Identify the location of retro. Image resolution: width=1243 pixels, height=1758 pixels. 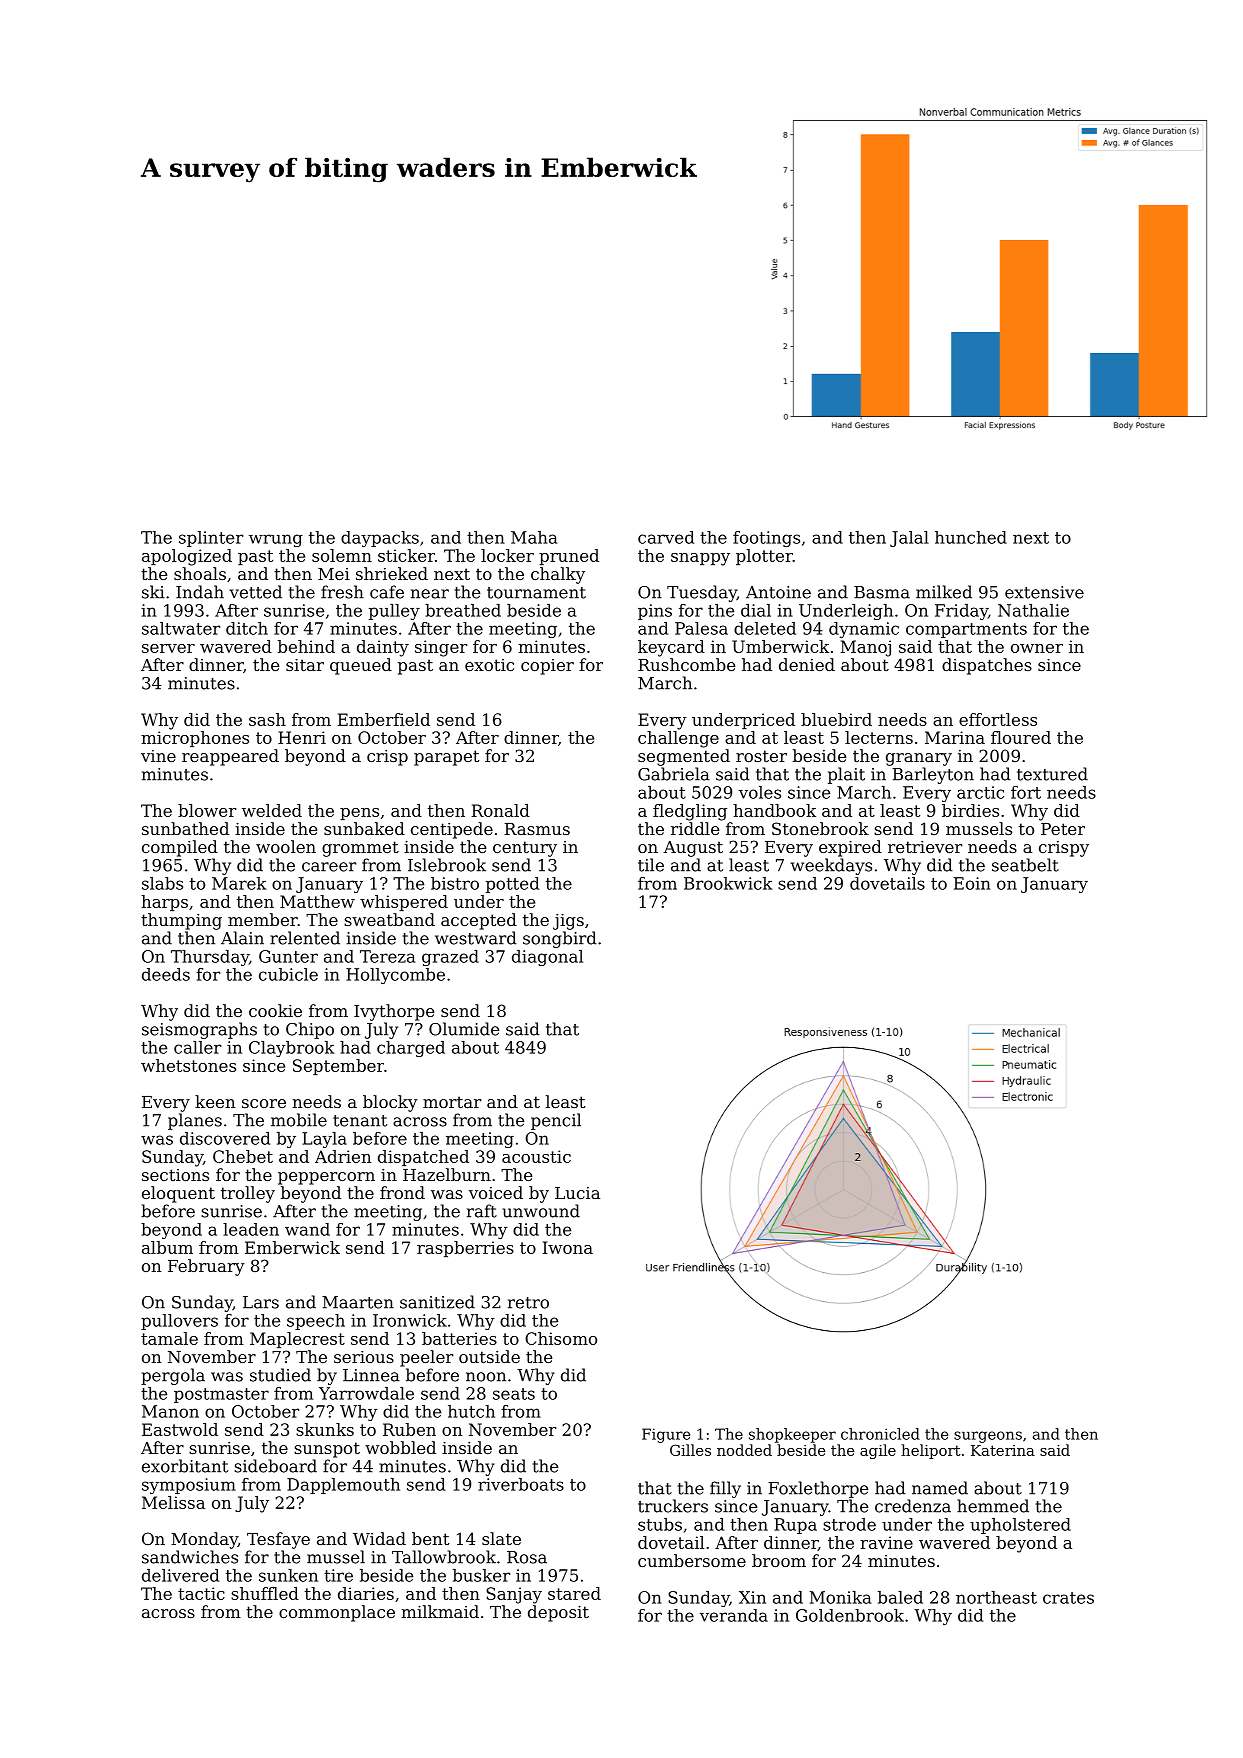
(528, 1303).
